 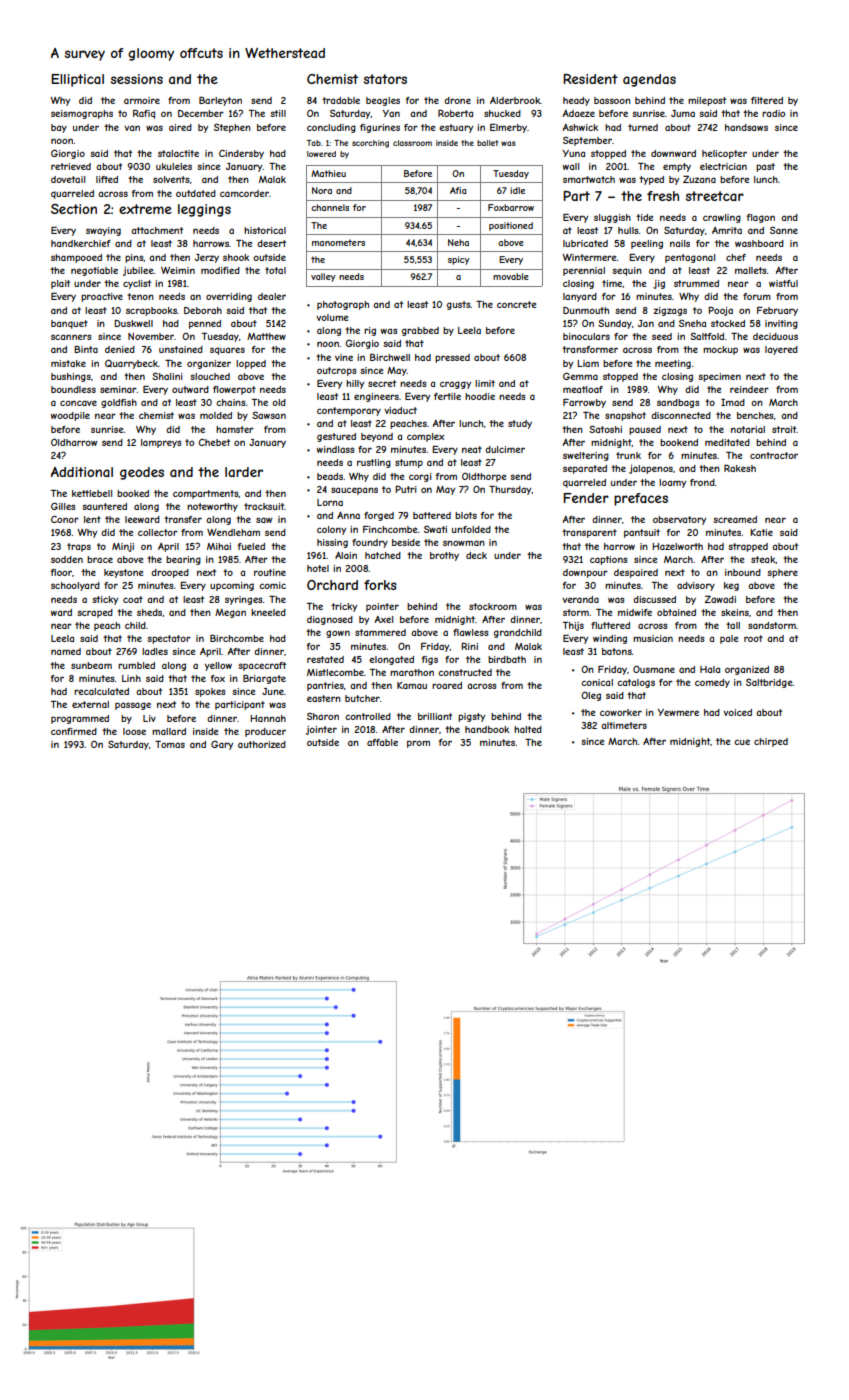 What do you see at coordinates (457, 100) in the document?
I see `drone` at bounding box center [457, 100].
